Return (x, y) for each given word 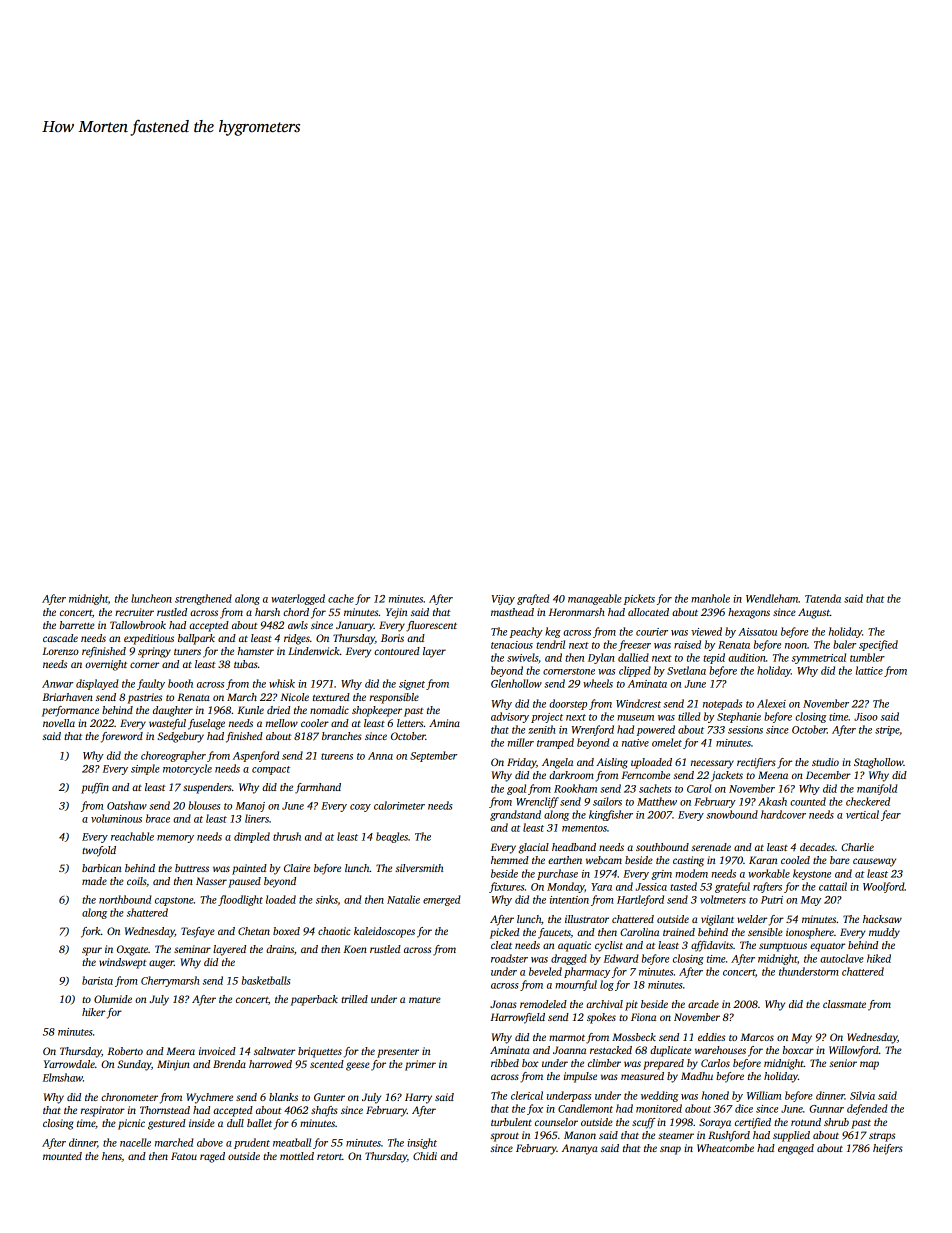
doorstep (568, 704)
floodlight (240, 900)
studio (825, 762)
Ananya (580, 1149)
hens (112, 1156)
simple (145, 769)
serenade (711, 847)
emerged (442, 900)
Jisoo (866, 717)
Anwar (57, 684)
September (433, 756)
